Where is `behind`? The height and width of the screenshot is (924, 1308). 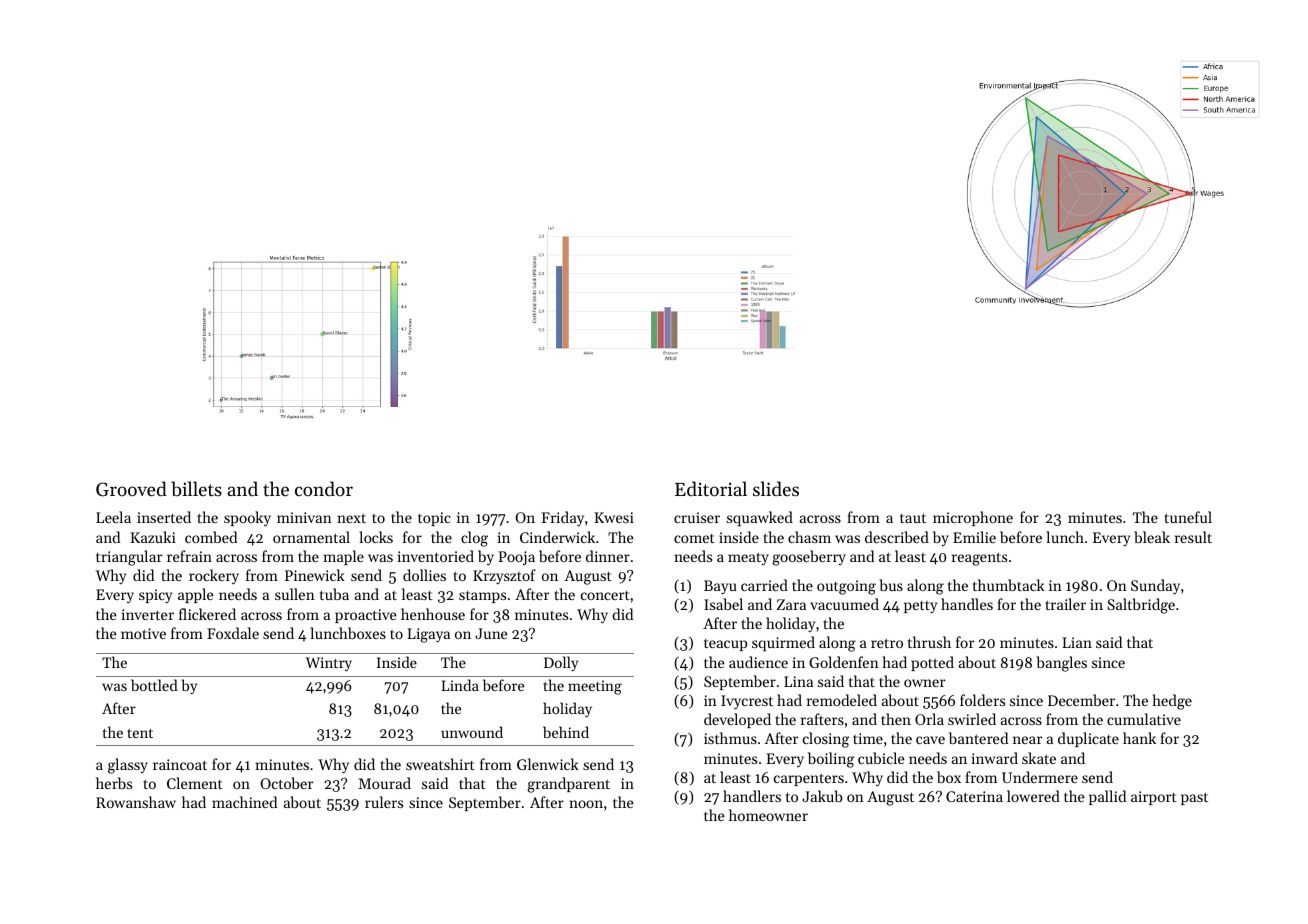 behind is located at coordinates (566, 732).
